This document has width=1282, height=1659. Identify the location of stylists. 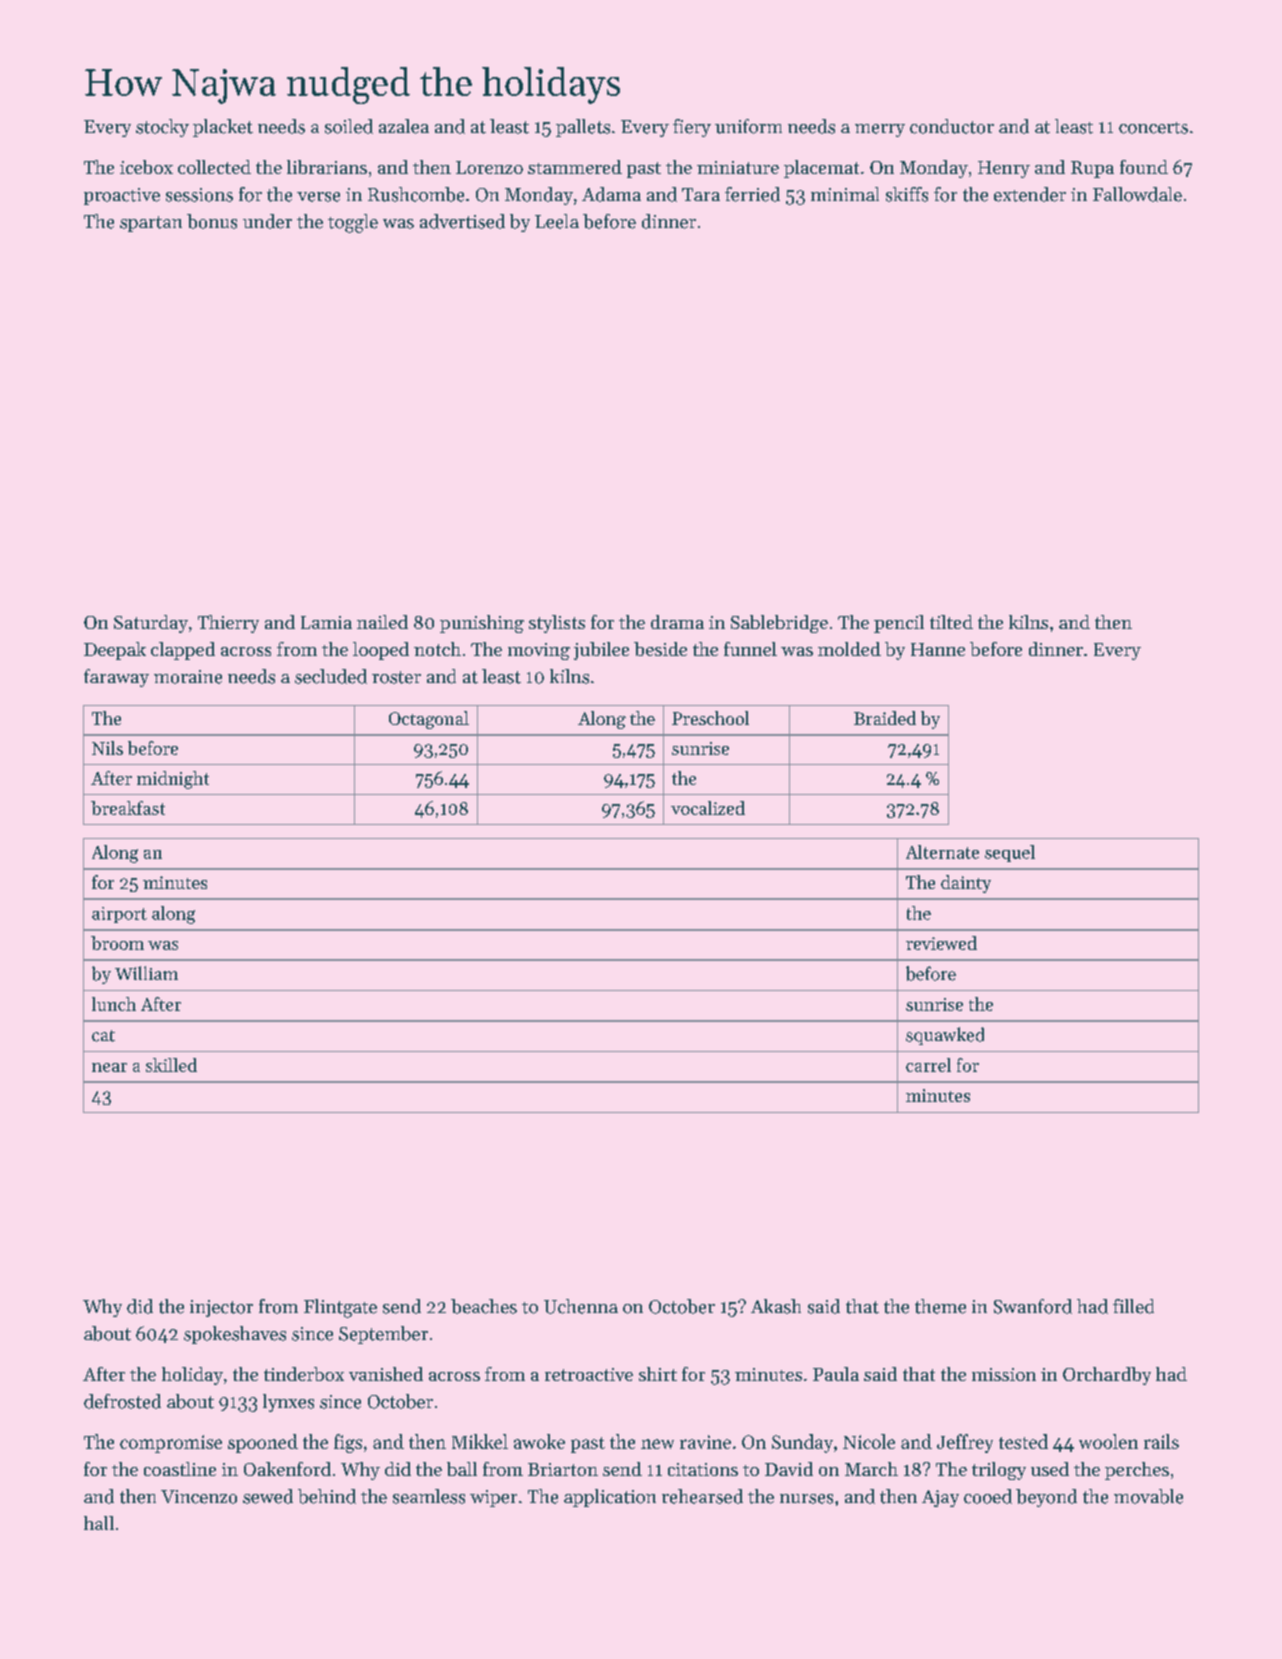
(557, 624).
